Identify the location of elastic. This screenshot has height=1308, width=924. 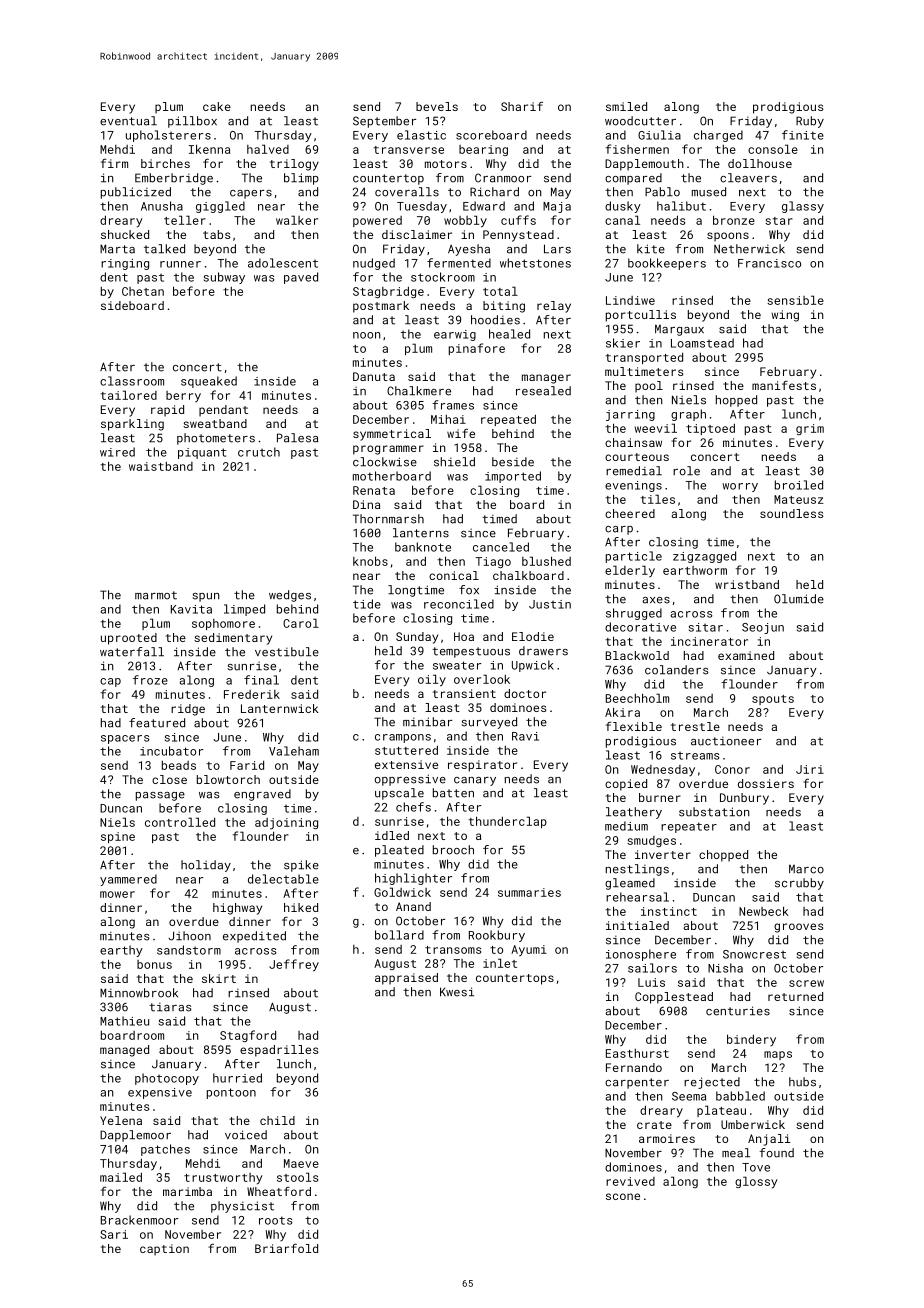
(421, 135).
